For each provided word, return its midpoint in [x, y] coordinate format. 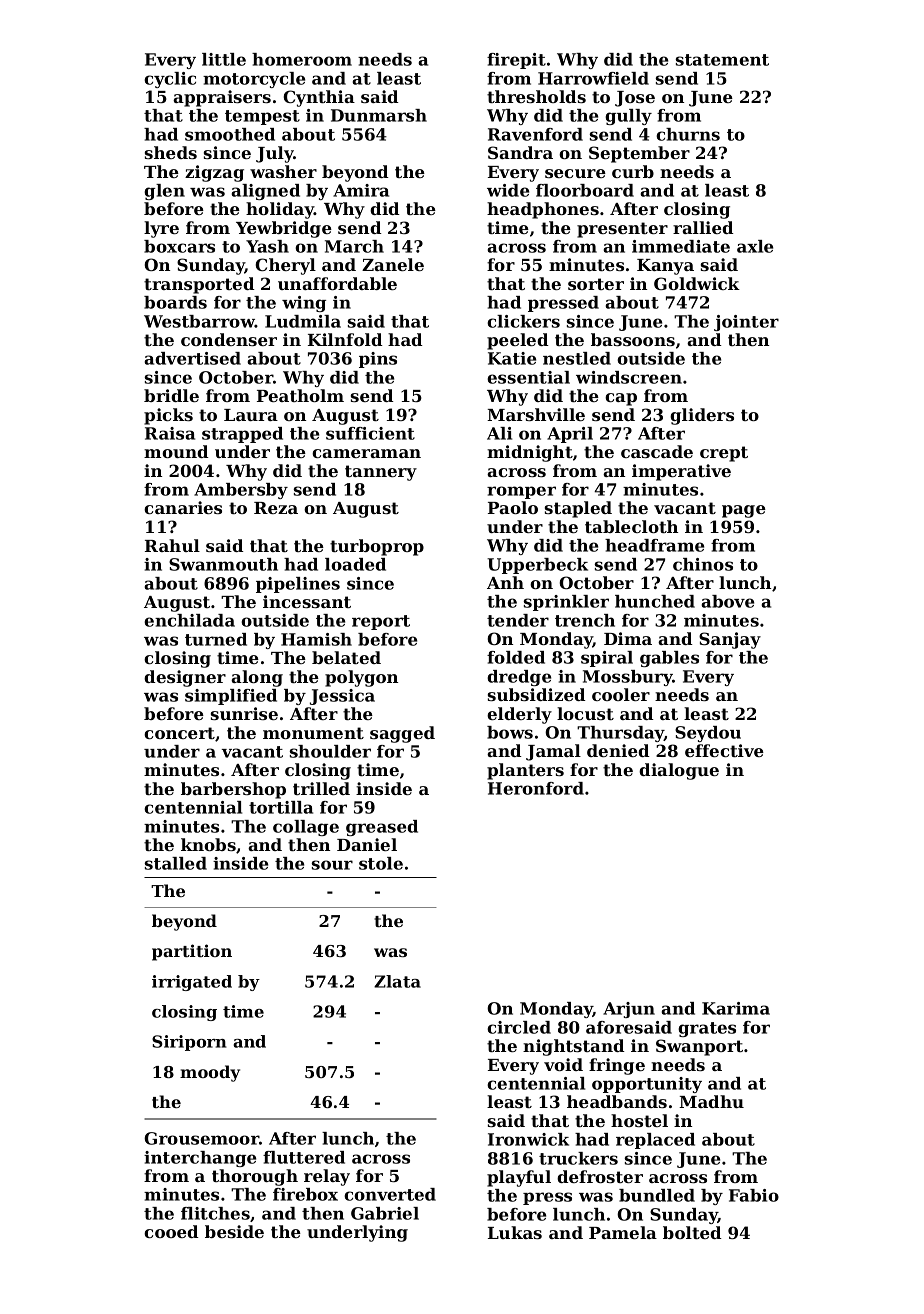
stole [381, 863]
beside [234, 1231]
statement [722, 60]
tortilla [281, 807]
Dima [628, 638]
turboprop [377, 547]
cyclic [170, 80]
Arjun [629, 1010]
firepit [516, 61]
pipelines [298, 585]
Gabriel [385, 1213]
